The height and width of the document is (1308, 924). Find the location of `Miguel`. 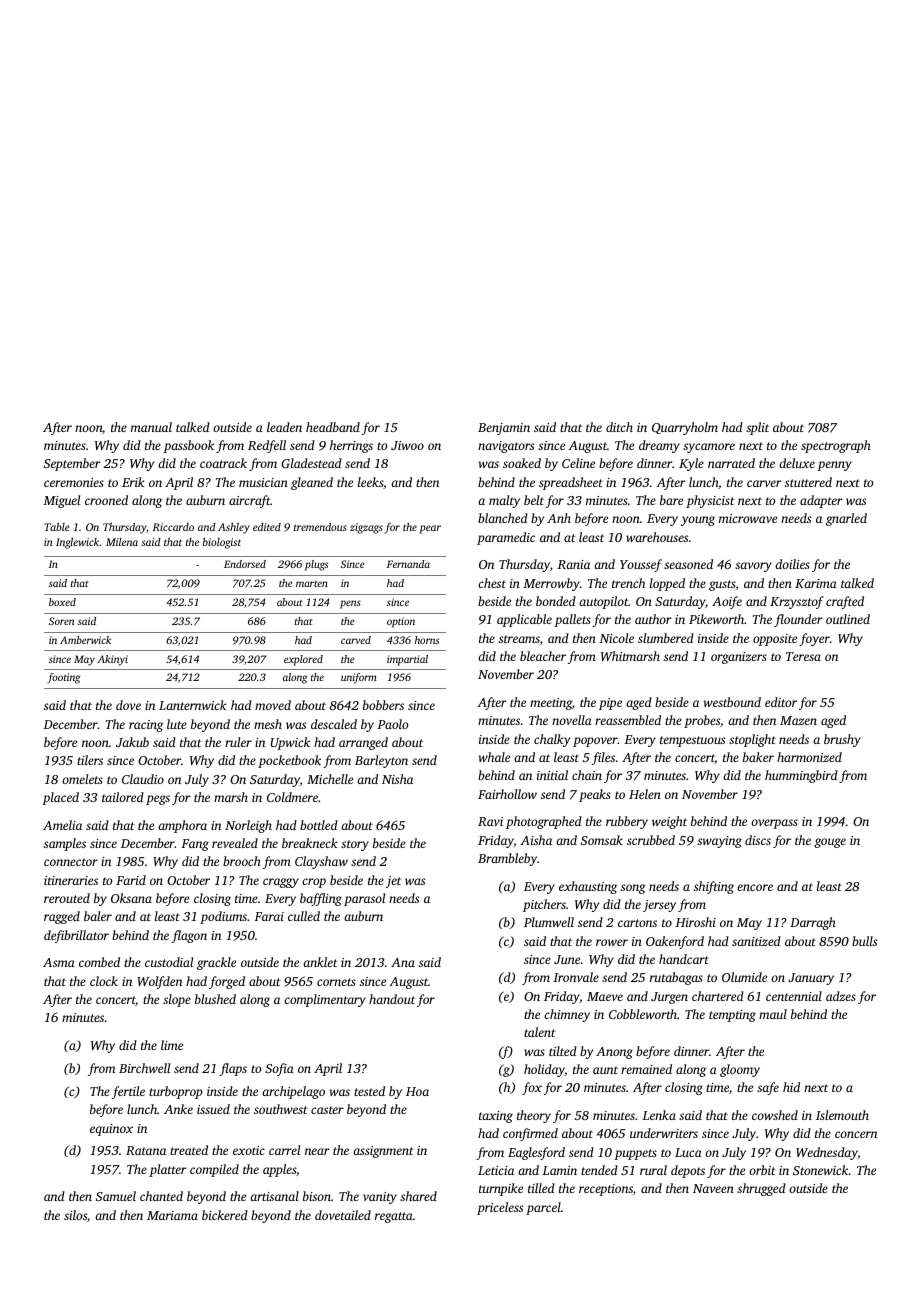

Miguel is located at coordinates (61, 501).
